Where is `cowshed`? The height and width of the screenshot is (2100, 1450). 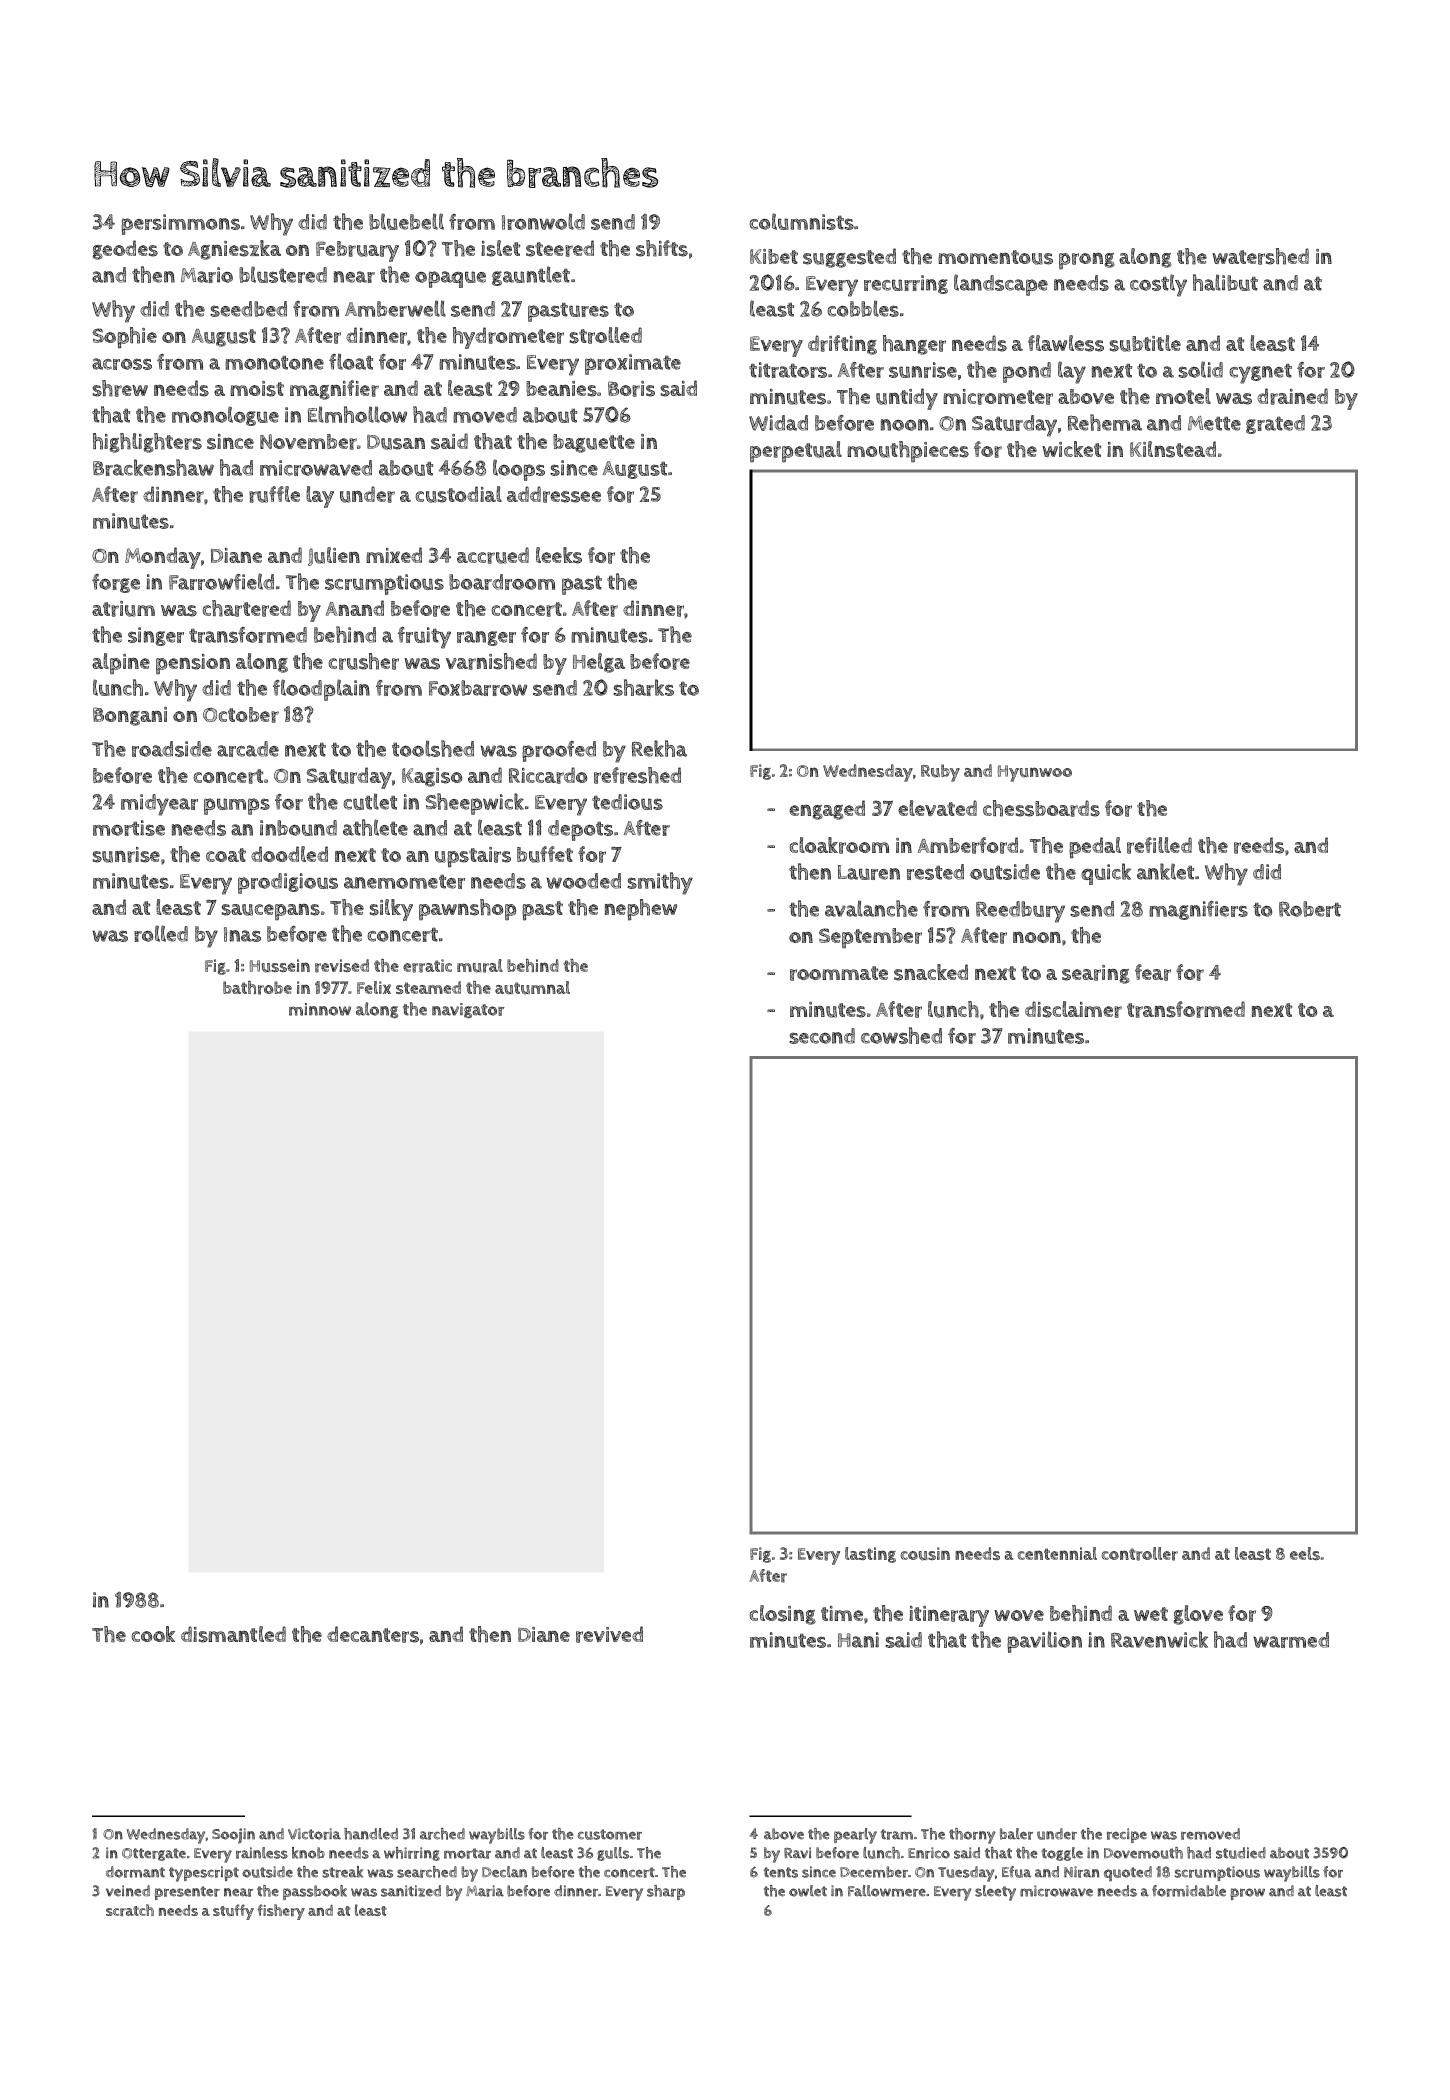
cowshed is located at coordinates (901, 1035).
